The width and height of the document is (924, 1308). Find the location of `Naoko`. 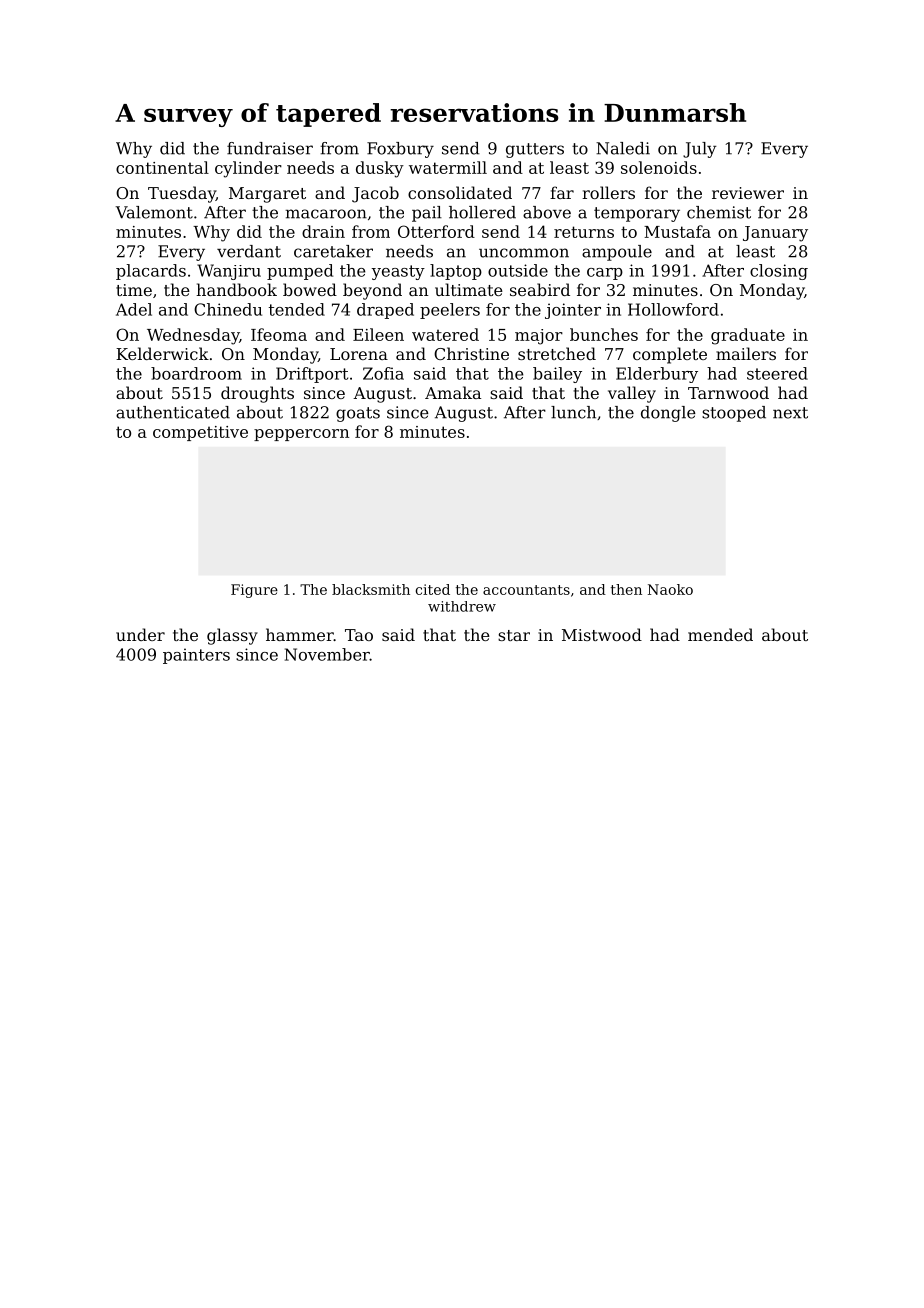

Naoko is located at coordinates (670, 589).
